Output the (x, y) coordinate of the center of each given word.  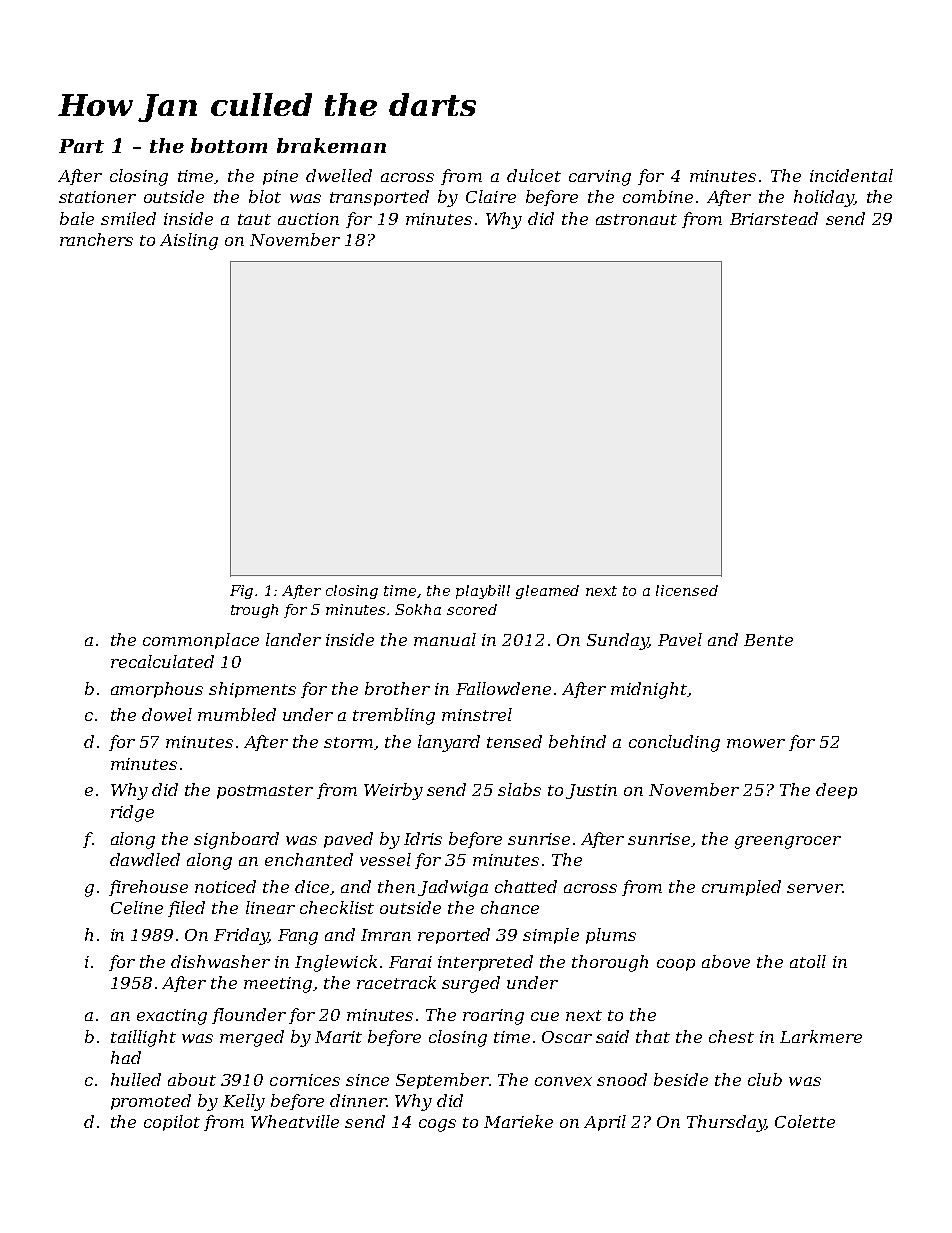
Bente (768, 640)
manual (445, 639)
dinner (358, 1100)
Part (81, 146)
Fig (241, 592)
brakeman (331, 145)
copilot (172, 1123)
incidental (851, 175)
